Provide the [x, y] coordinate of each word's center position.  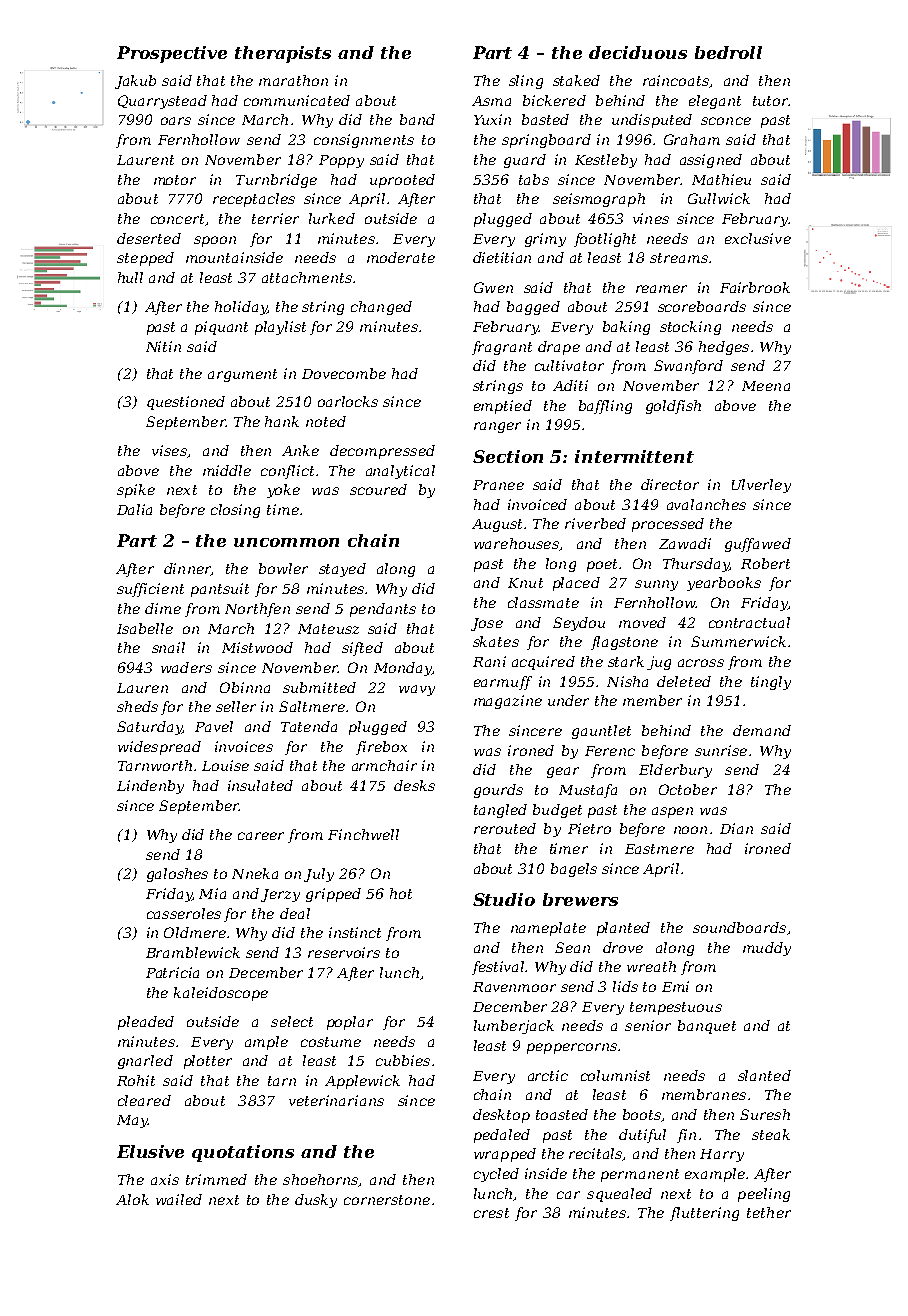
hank [282, 421]
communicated [297, 100]
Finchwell [363, 834]
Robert [765, 563]
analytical [400, 472]
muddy [767, 949]
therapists [283, 54]
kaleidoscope [221, 994]
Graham [692, 139]
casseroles [184, 913]
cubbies [403, 1060]
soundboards [739, 927]
